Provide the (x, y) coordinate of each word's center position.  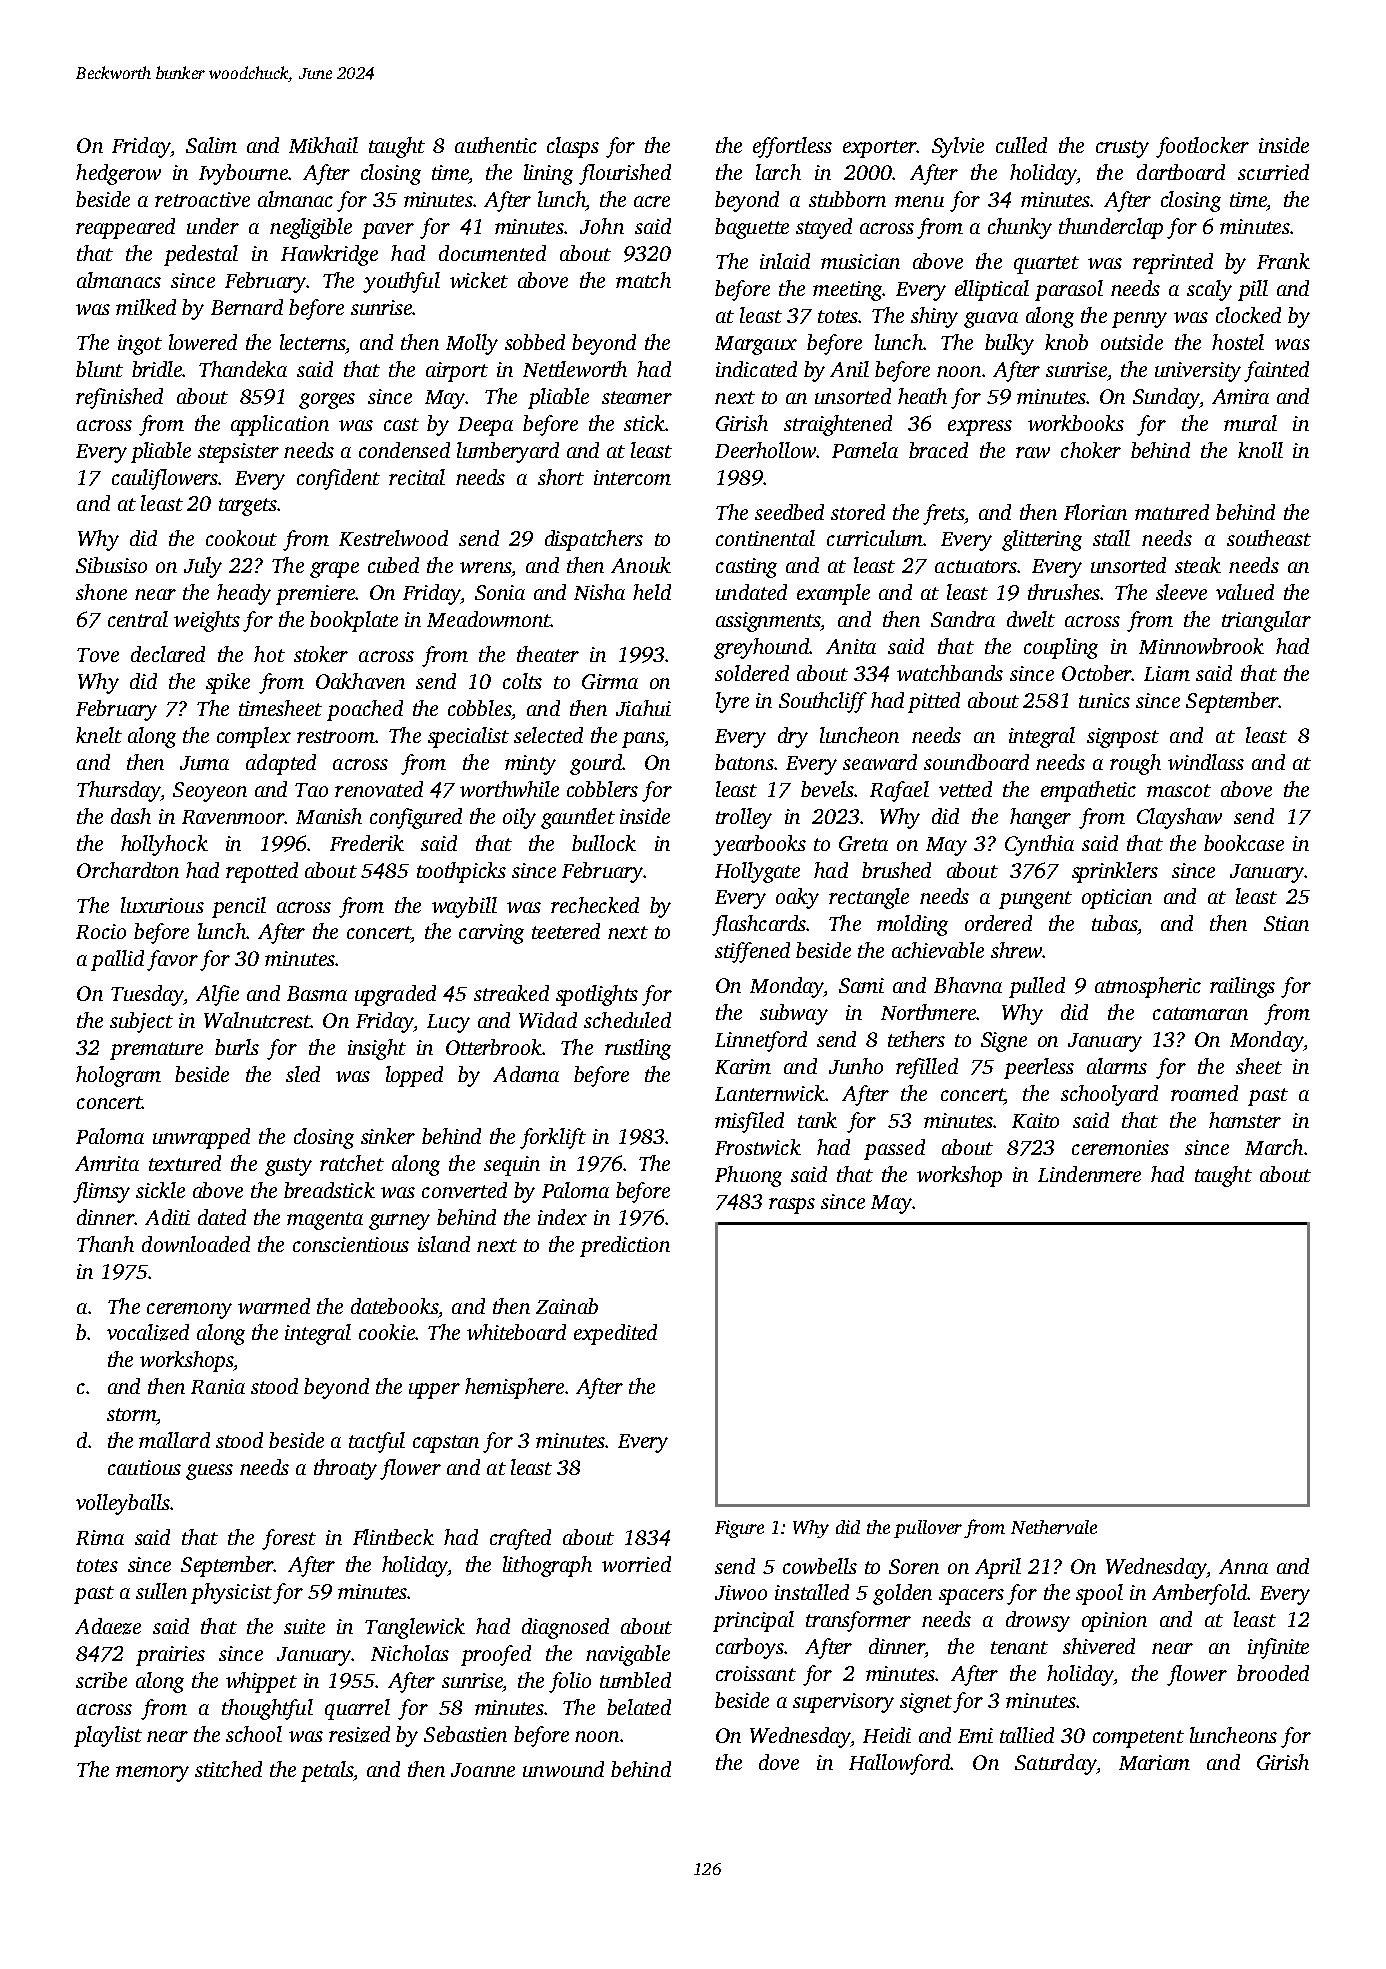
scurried (1273, 172)
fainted (1276, 371)
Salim (211, 145)
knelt (99, 735)
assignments (768, 622)
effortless (792, 147)
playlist (108, 1736)
